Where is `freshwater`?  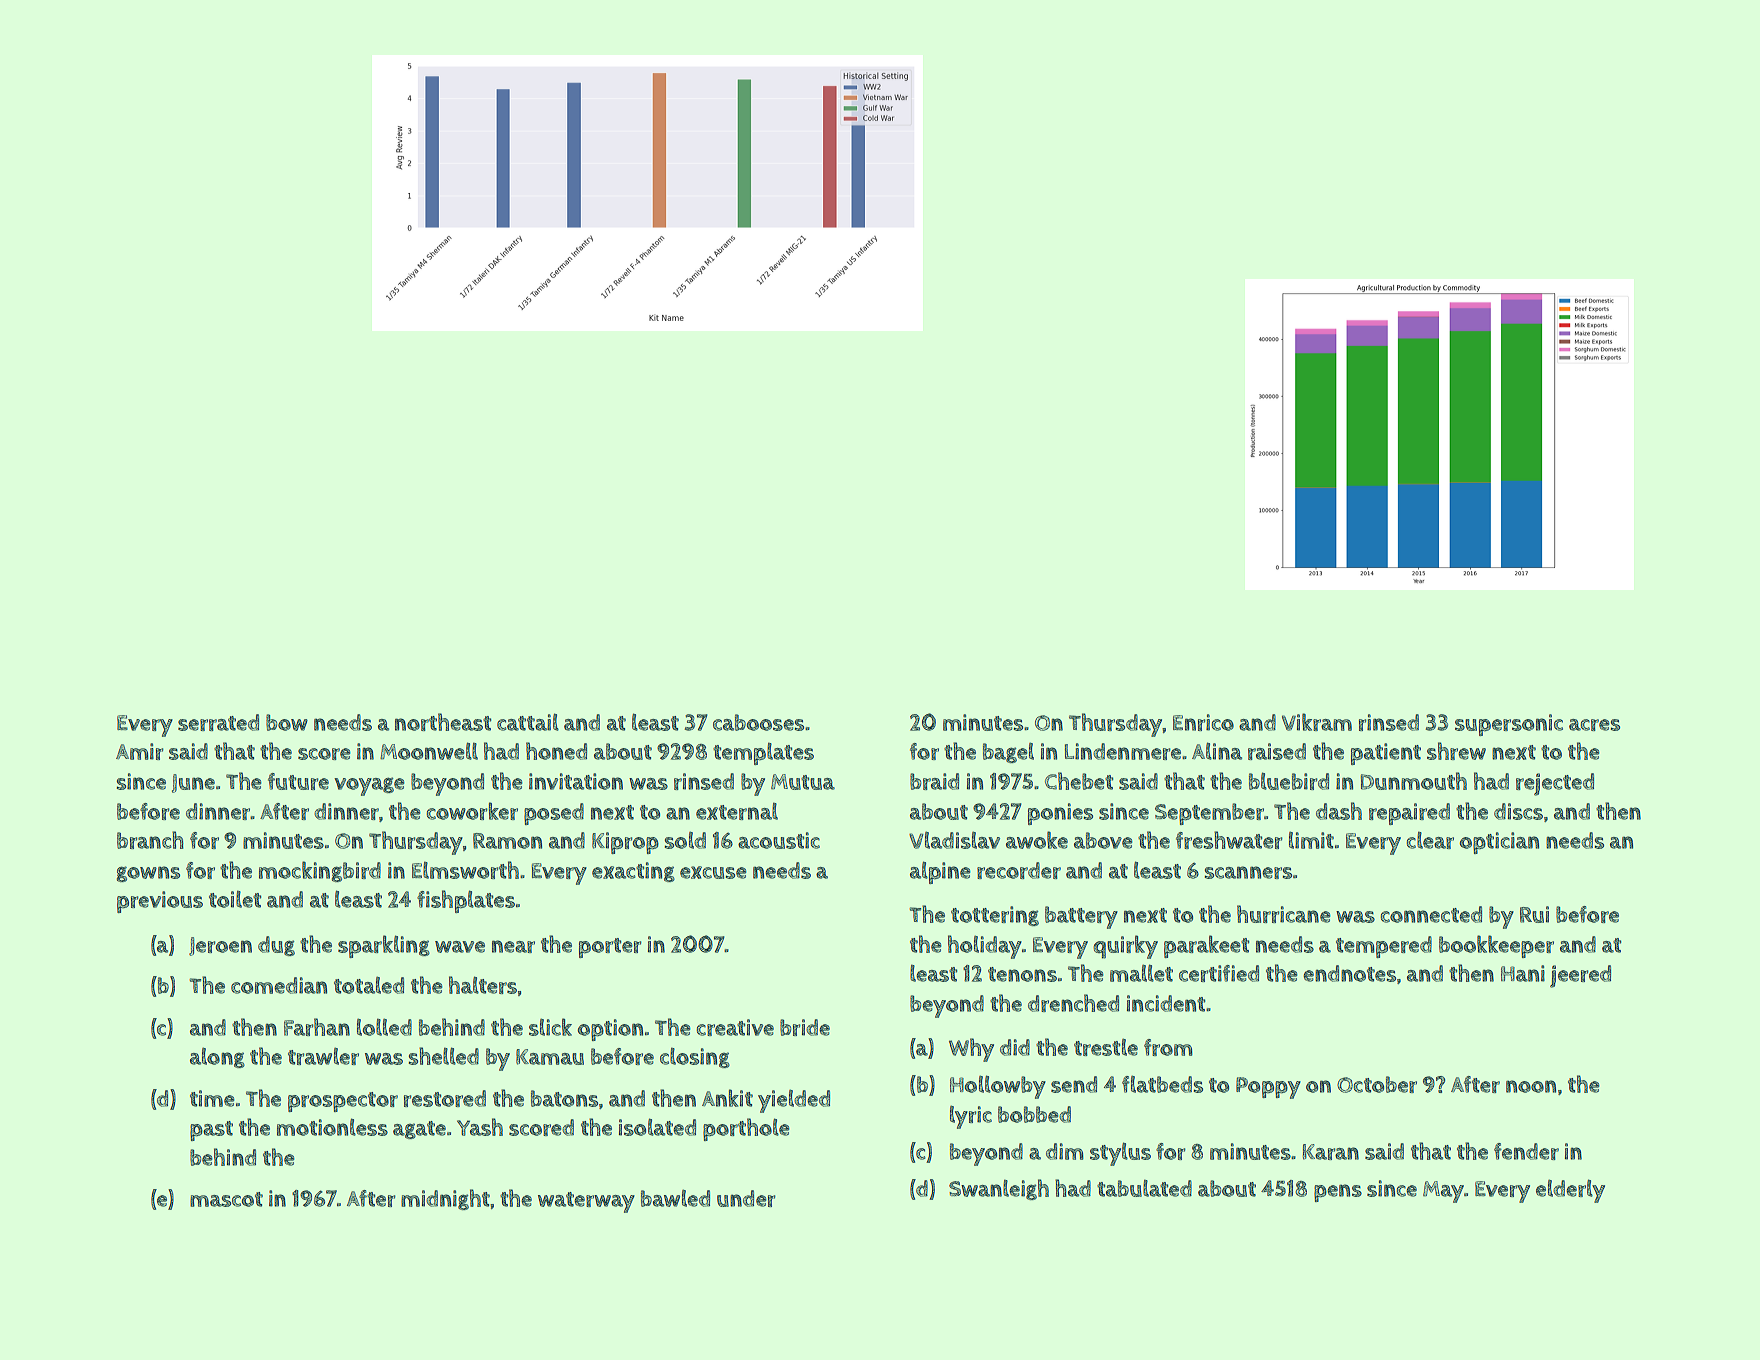
freshwater is located at coordinates (1229, 840).
